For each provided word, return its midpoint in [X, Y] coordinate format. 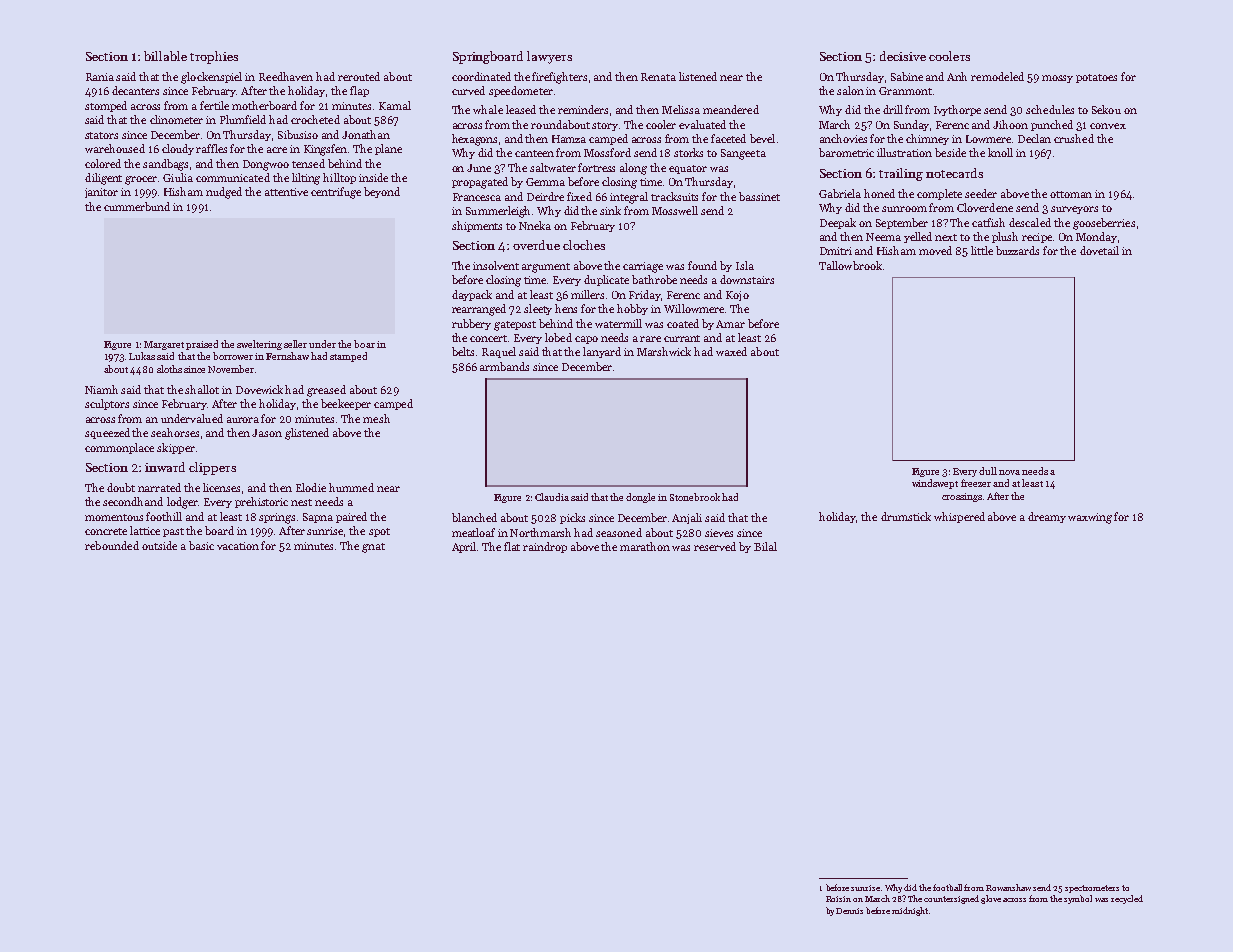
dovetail [1099, 250]
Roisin [838, 899]
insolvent [496, 265]
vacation [238, 546]
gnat [373, 548]
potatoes [1096, 78]
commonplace [119, 448]
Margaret [164, 345]
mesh [376, 418]
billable [165, 56]
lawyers [549, 57]
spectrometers [1092, 889]
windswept [935, 484]
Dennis [849, 911]
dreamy [1047, 517]
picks [572, 518]
